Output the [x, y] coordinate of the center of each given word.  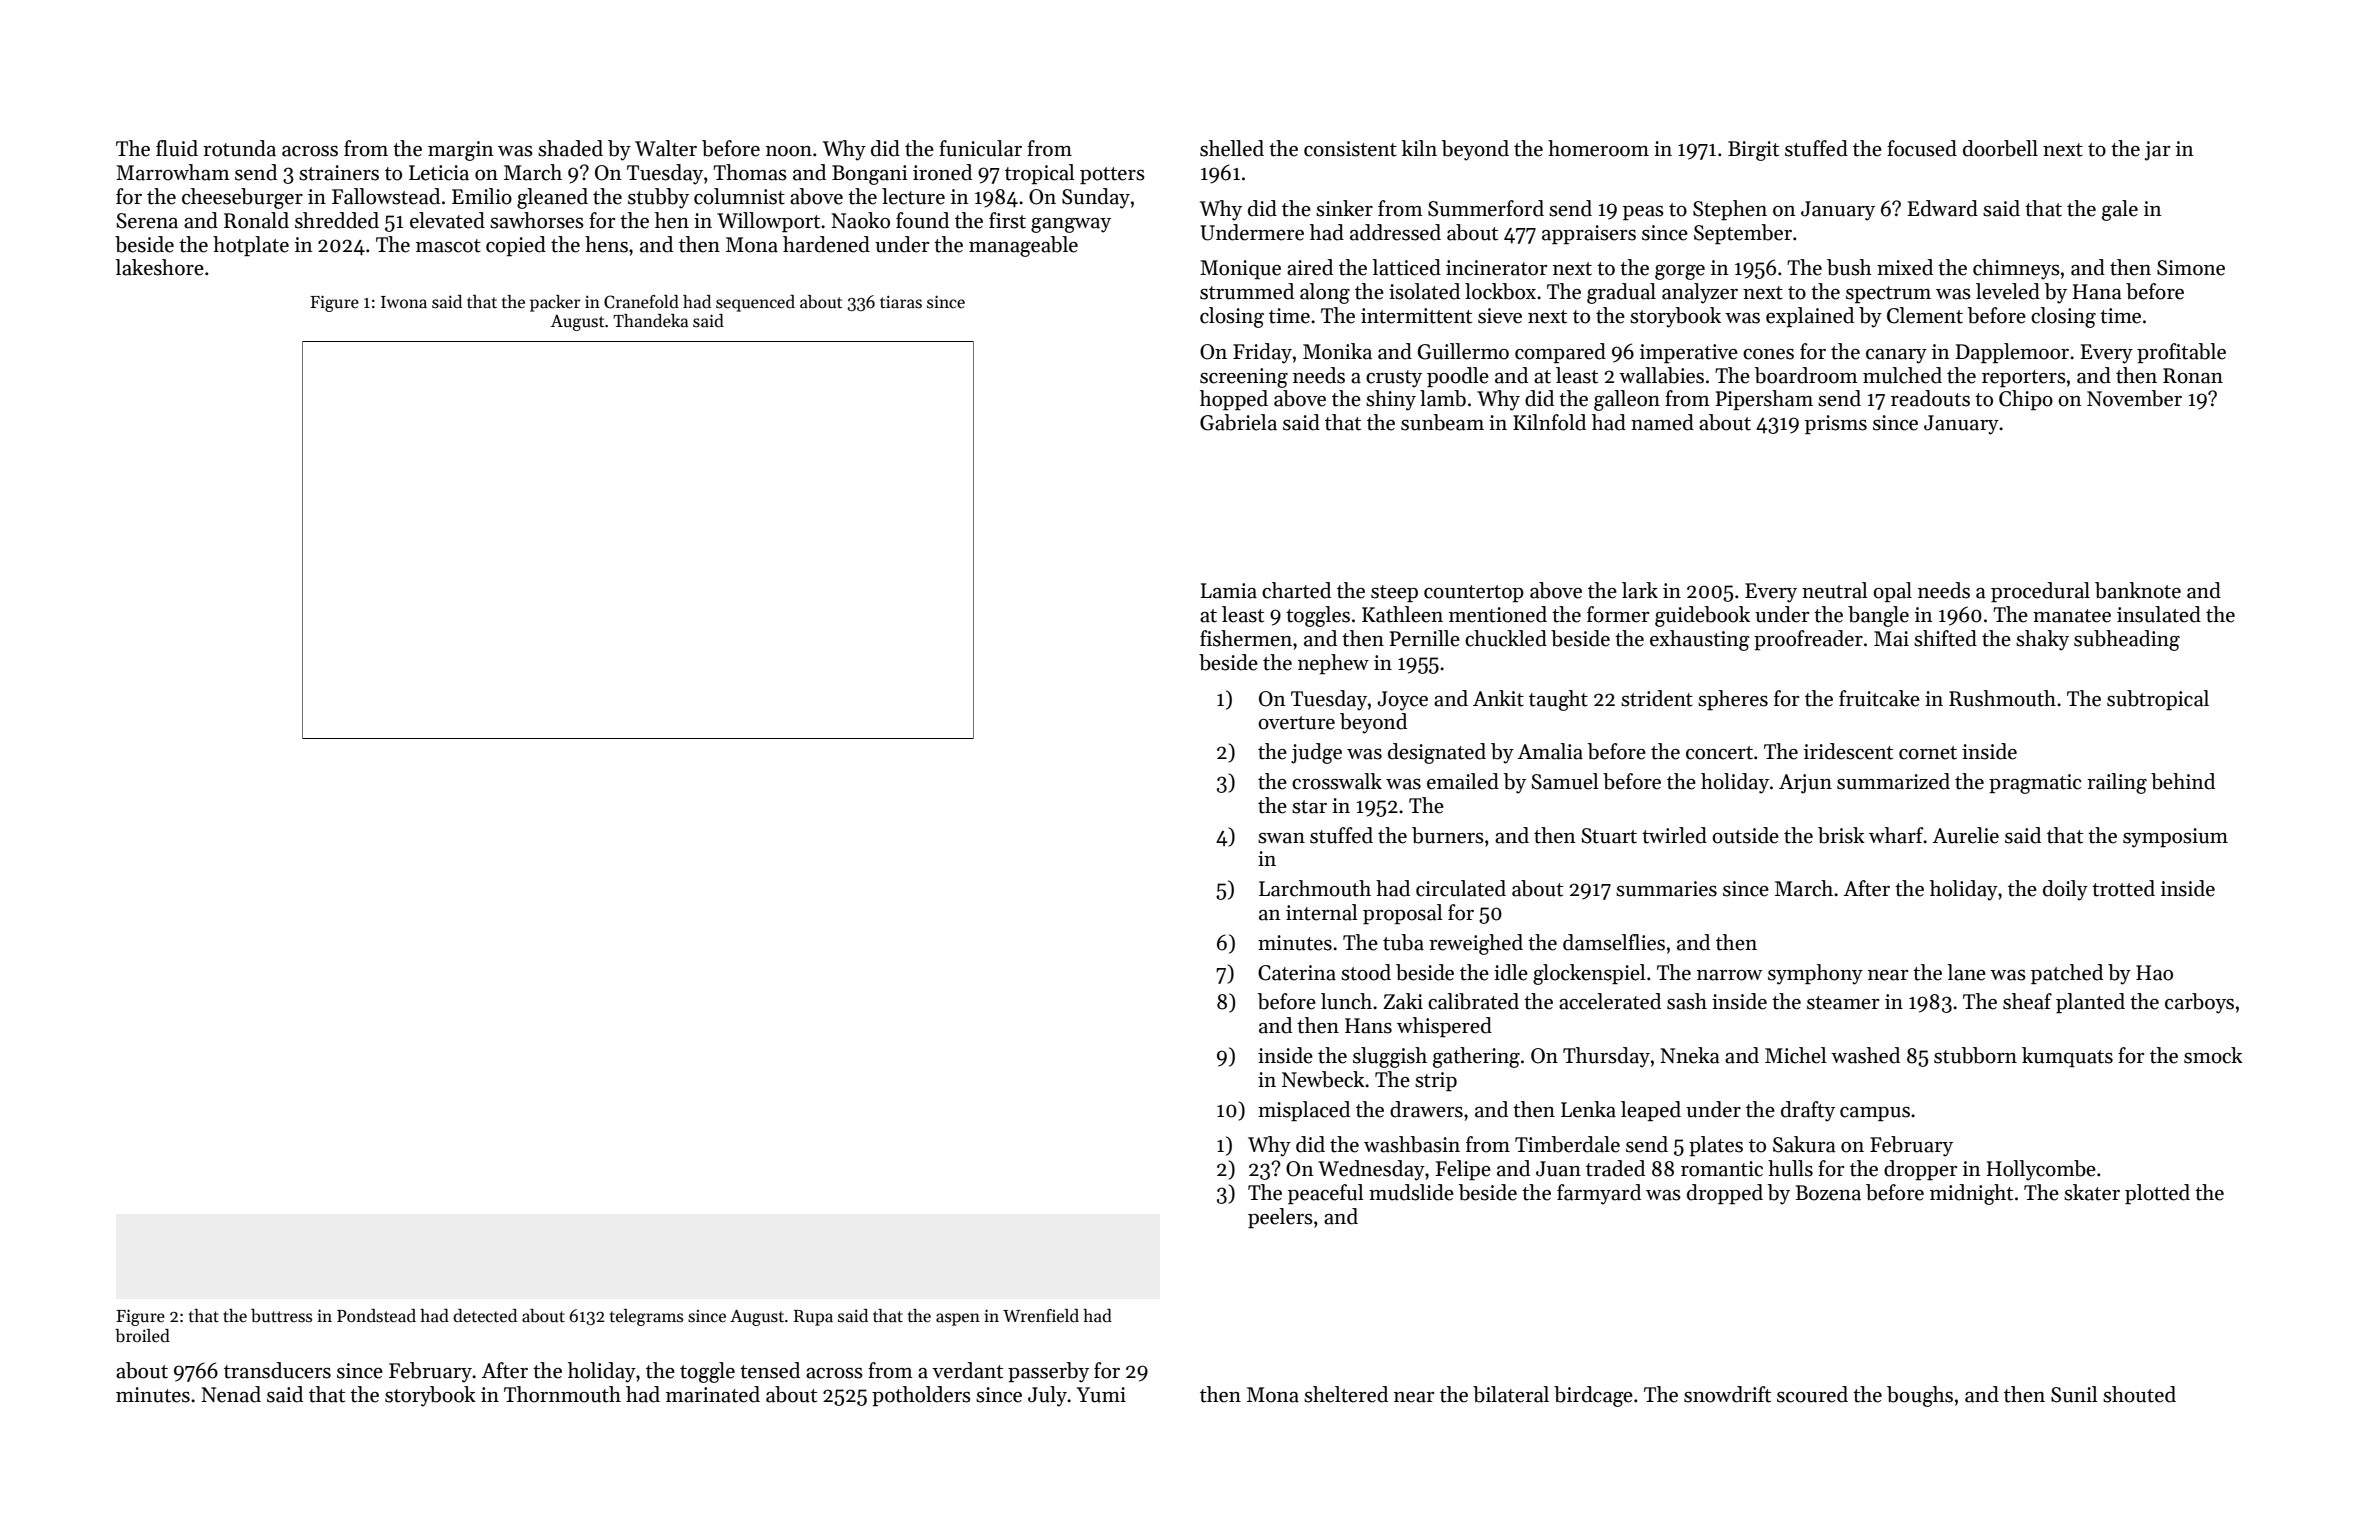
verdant [967, 1370]
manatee [2072, 616]
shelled [1232, 148]
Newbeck [1323, 1079]
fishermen [1246, 638]
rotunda [239, 148]
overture [1296, 723]
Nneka [1690, 1055]
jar [2157, 151]
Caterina [1297, 973]
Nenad [231, 1394]
